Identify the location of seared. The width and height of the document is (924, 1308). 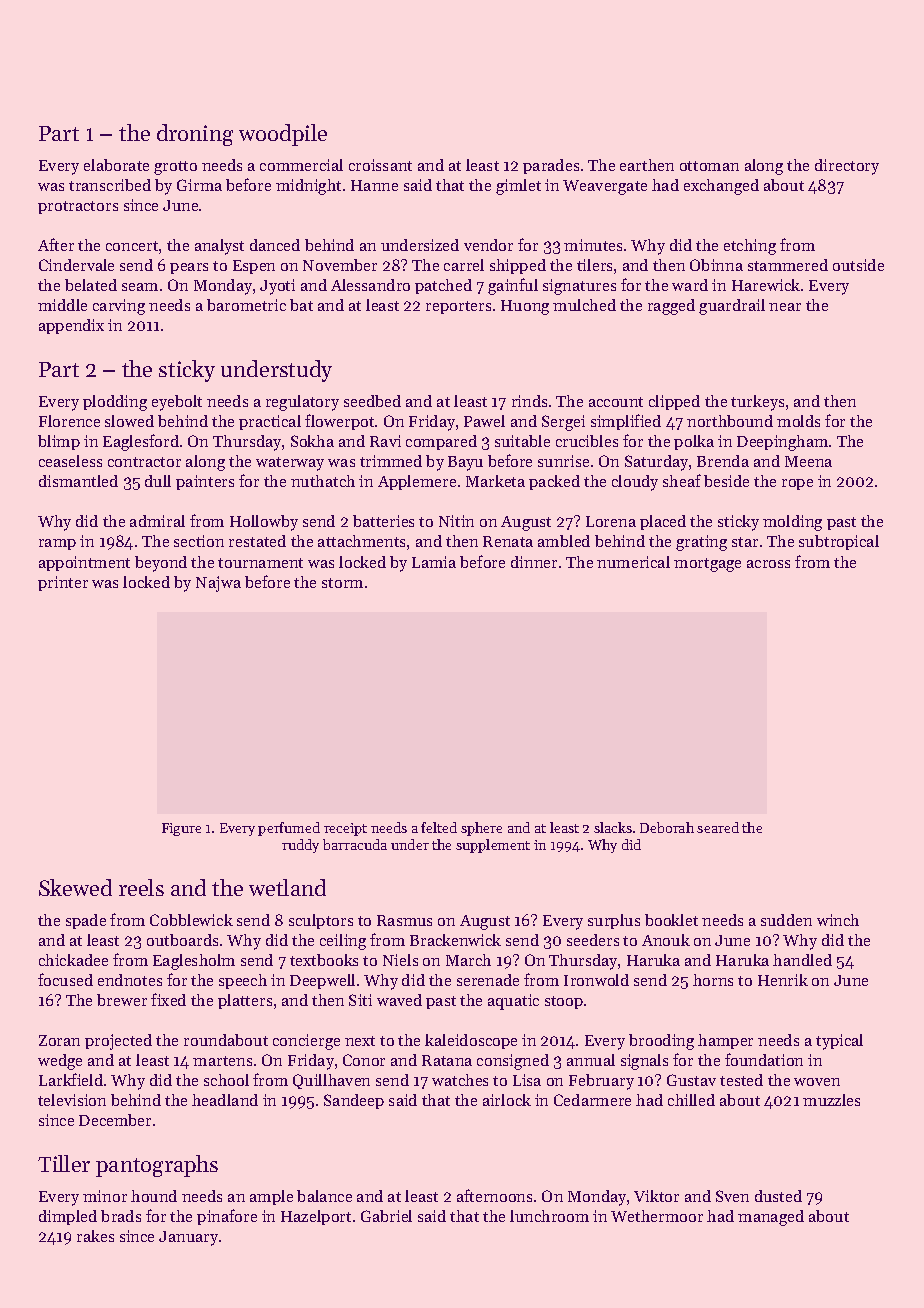
(718, 827).
